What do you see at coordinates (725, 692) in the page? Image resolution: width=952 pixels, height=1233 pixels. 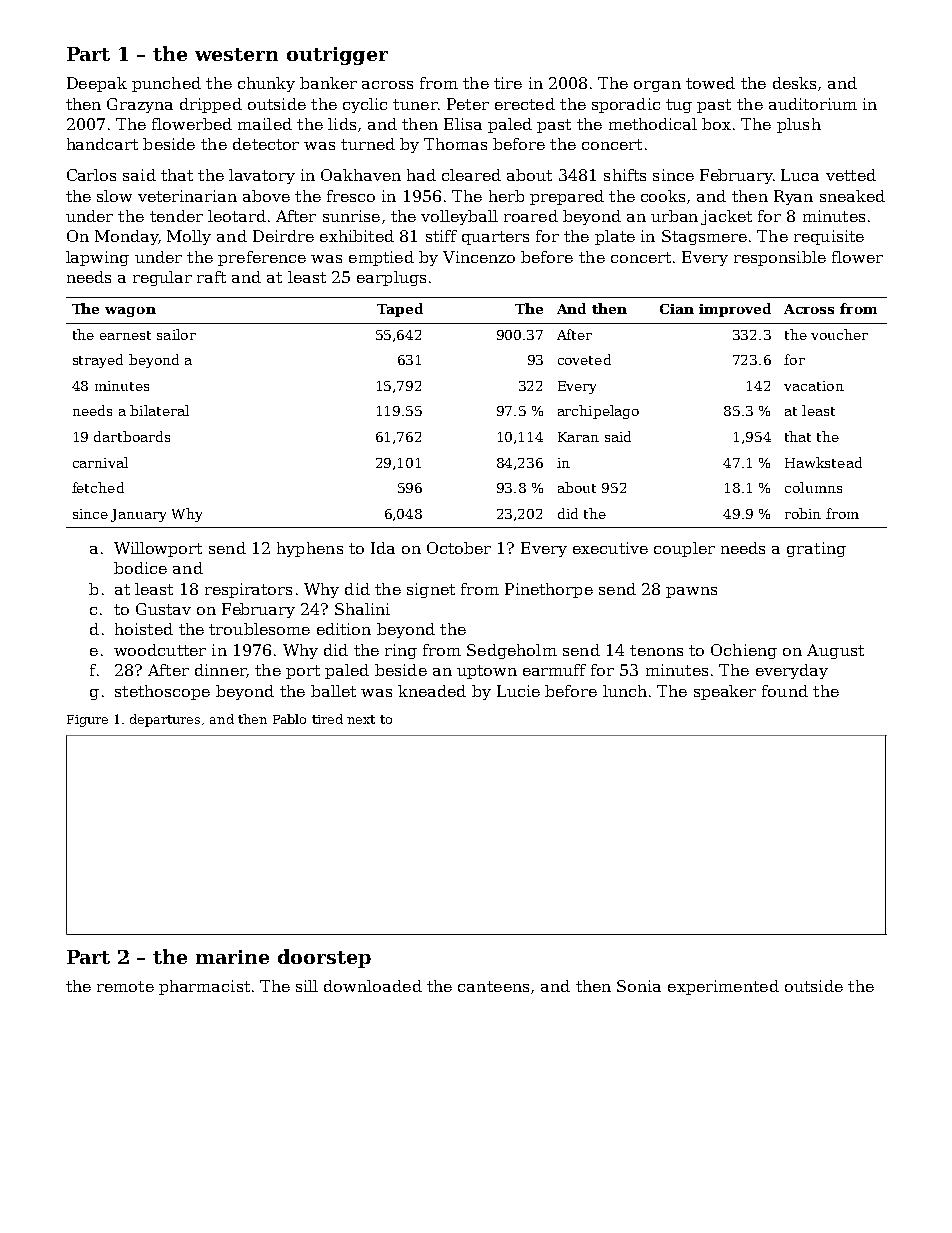 I see `speaker` at bounding box center [725, 692].
